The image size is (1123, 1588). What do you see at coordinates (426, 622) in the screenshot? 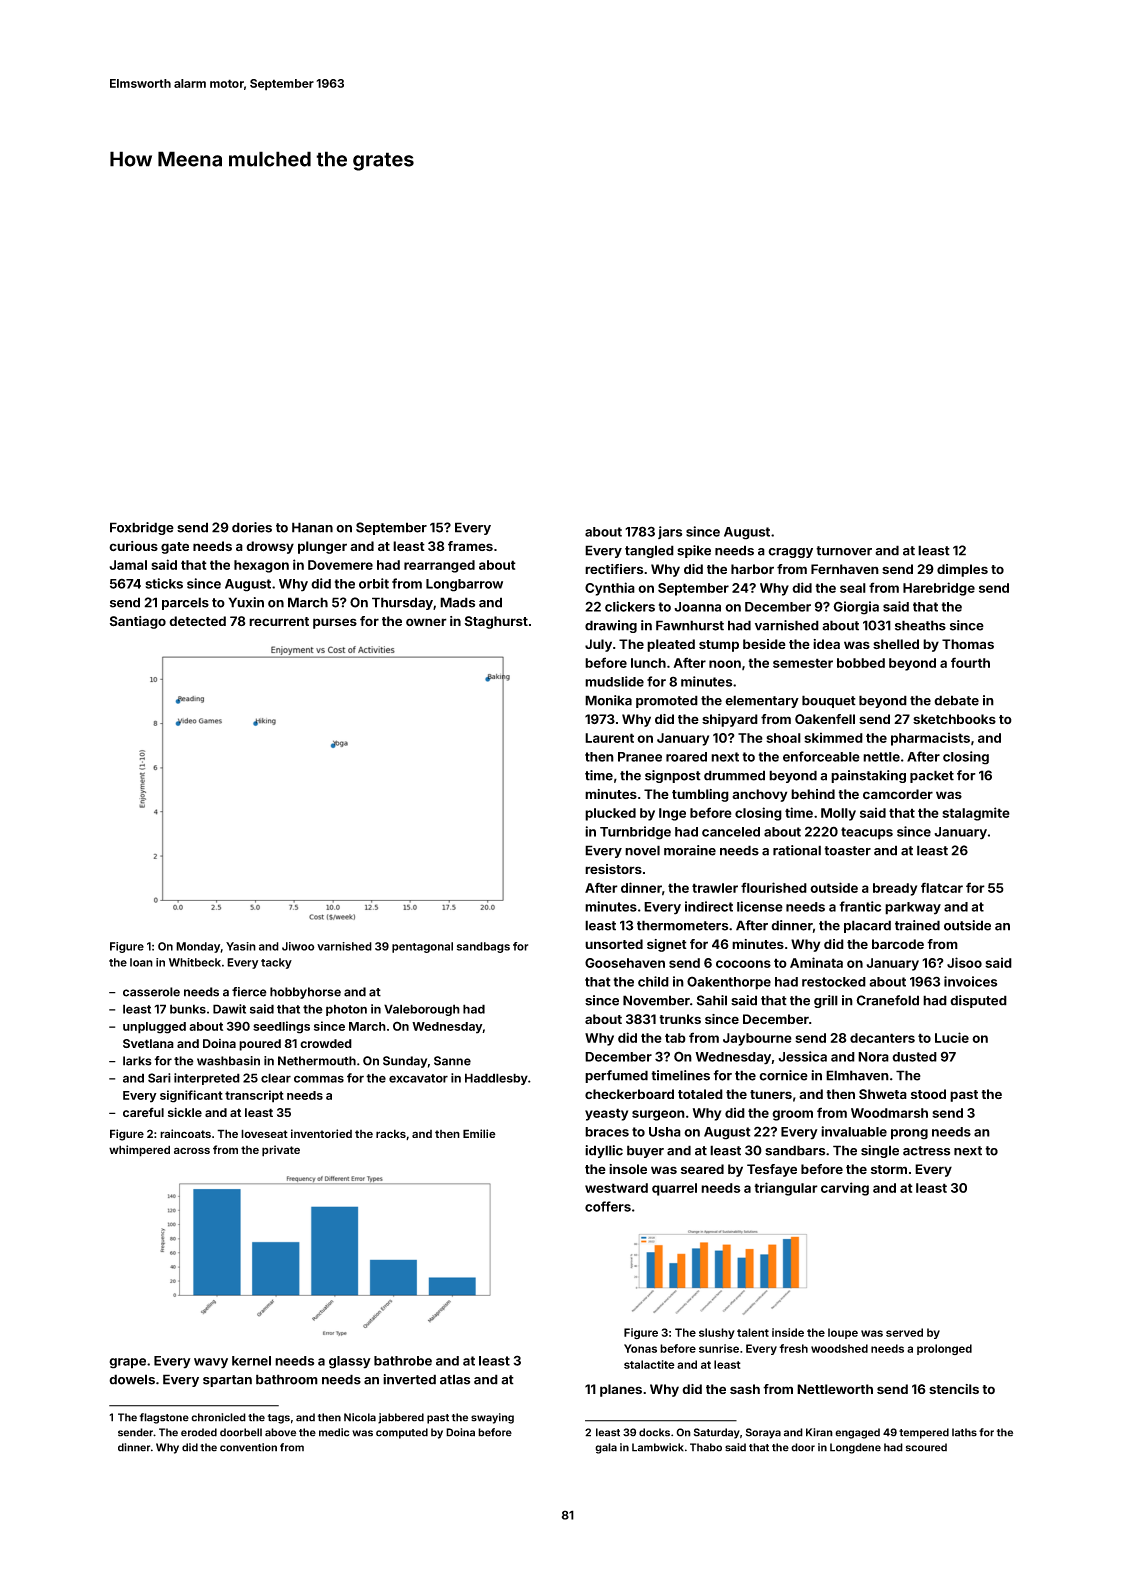
I see `owner` at bounding box center [426, 622].
